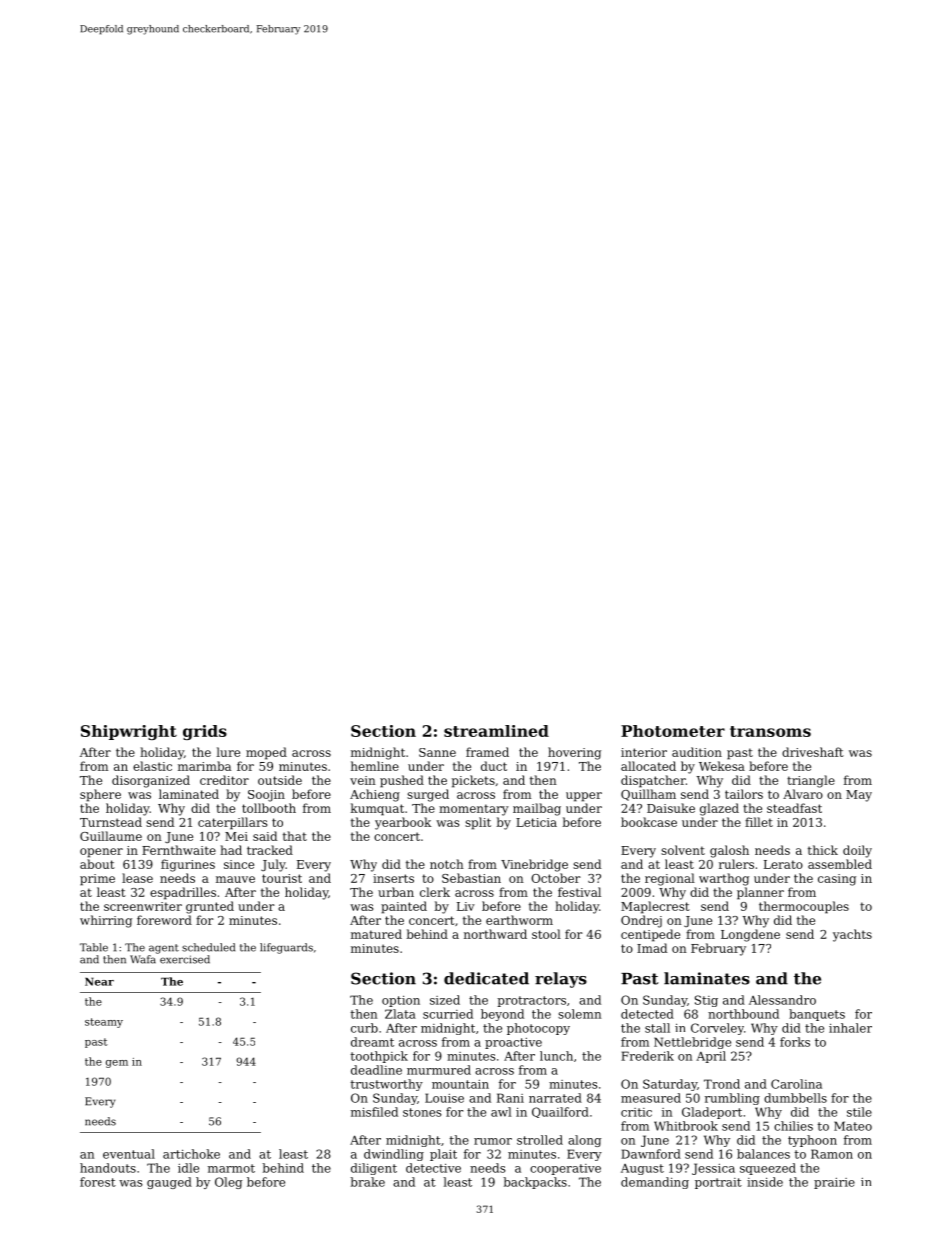  Describe the element at coordinates (793, 1126) in the screenshot. I see `chilies` at that location.
